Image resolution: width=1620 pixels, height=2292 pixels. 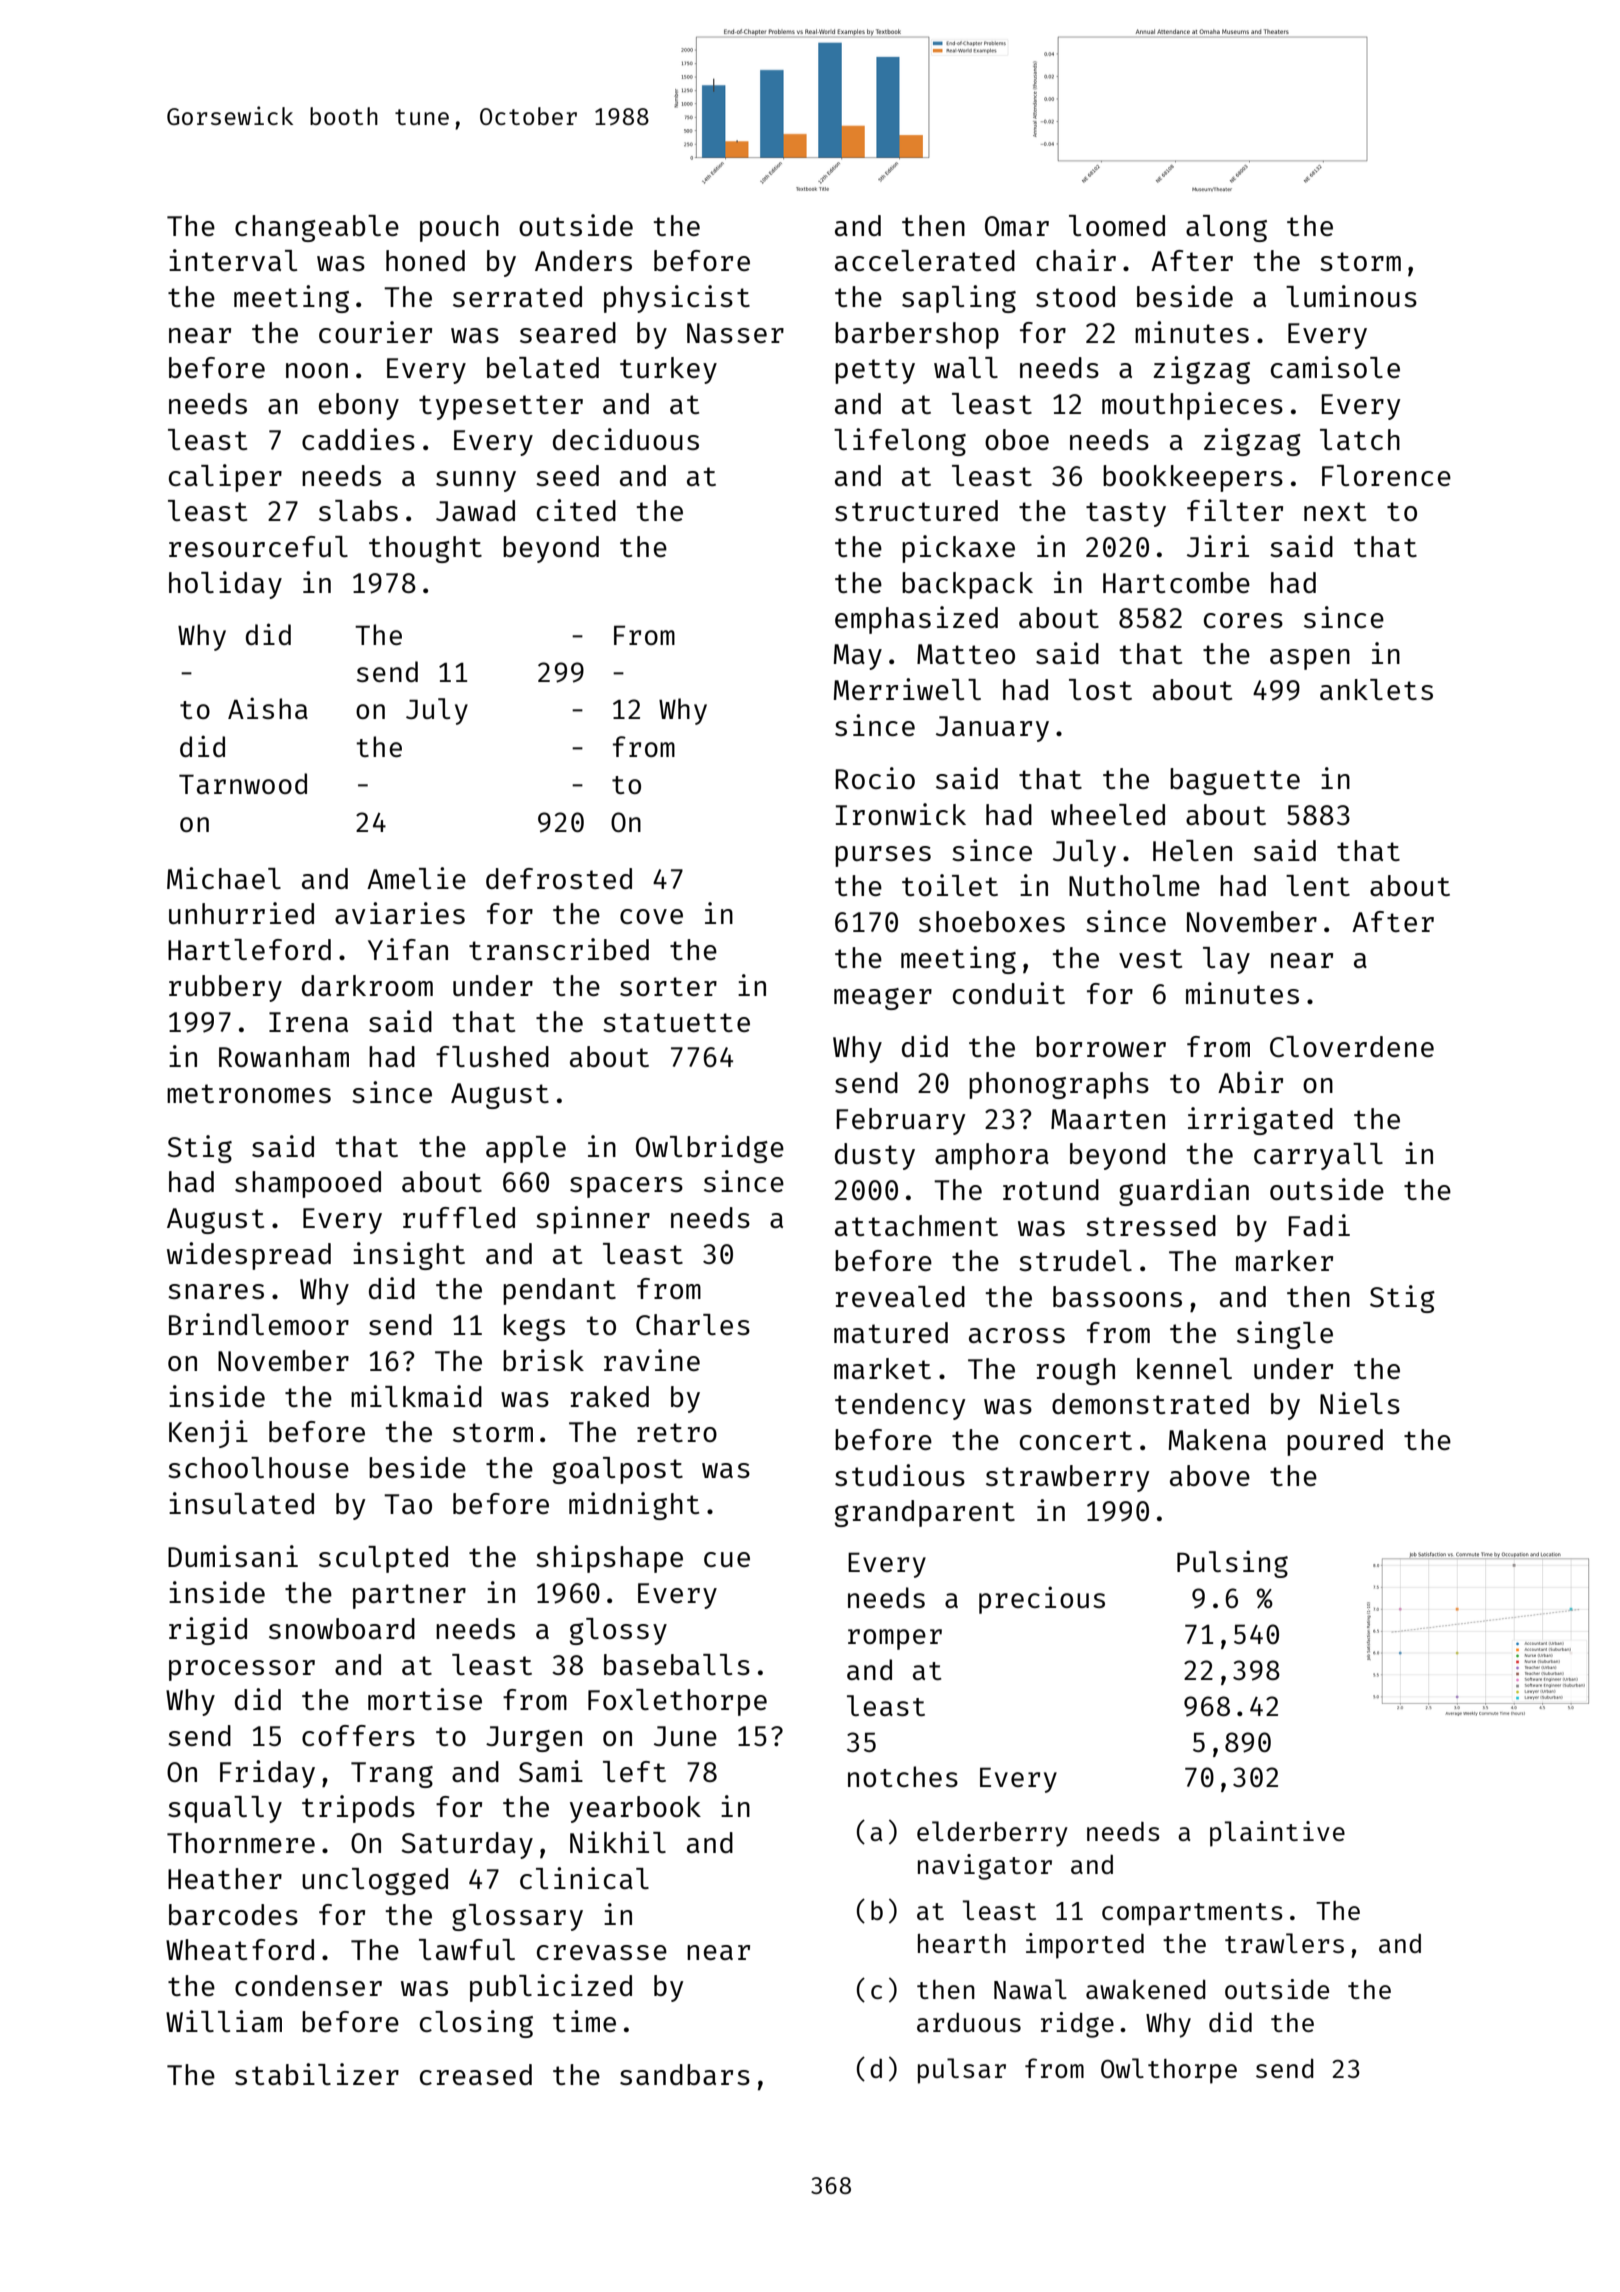 I want to click on sandbars, so click(x=685, y=2074).
